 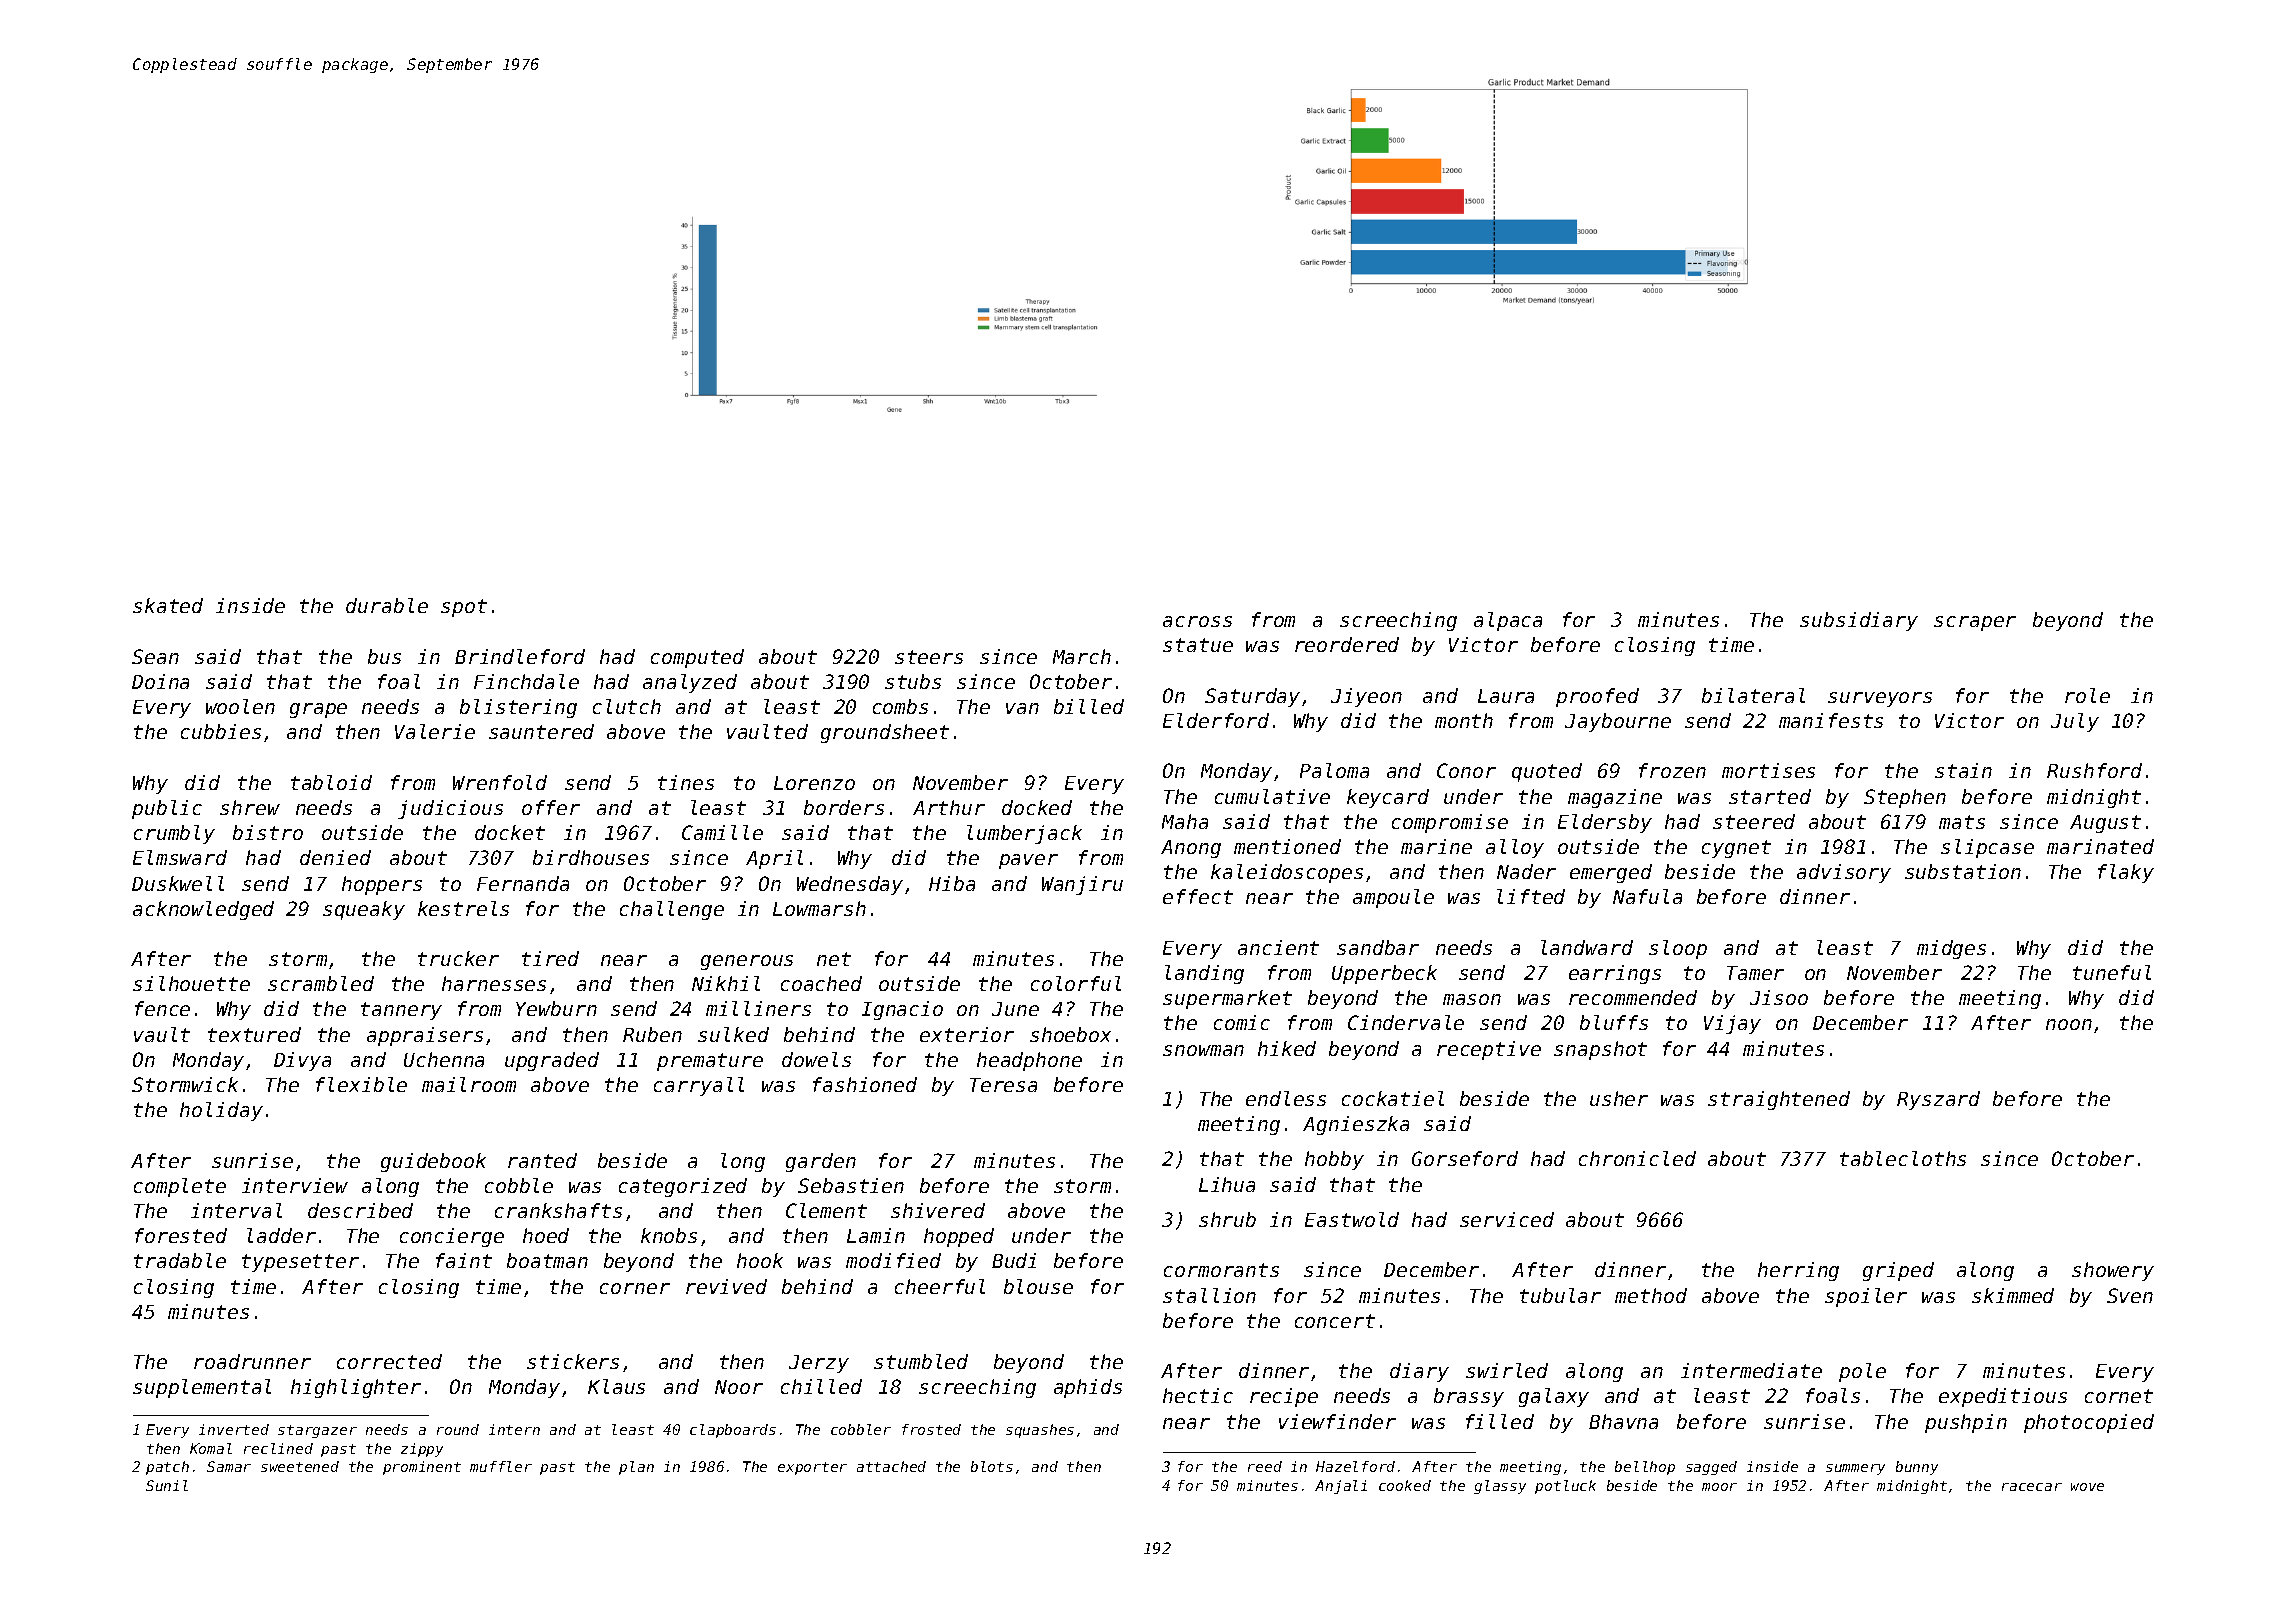 I want to click on Maha, so click(x=1185, y=821).
